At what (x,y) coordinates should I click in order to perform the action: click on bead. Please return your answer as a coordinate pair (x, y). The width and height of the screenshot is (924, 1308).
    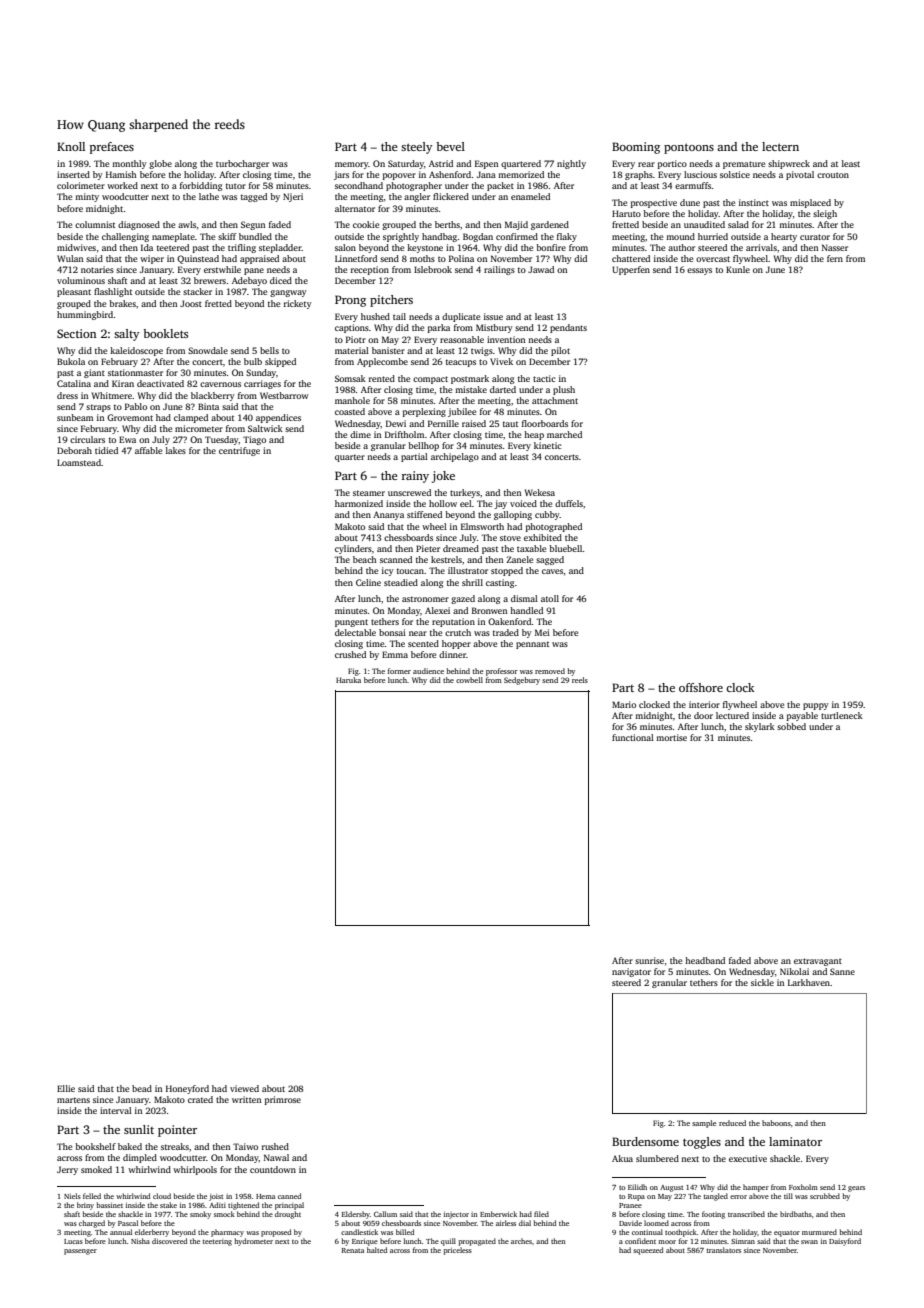
    Looking at the image, I should click on (142, 1088).
